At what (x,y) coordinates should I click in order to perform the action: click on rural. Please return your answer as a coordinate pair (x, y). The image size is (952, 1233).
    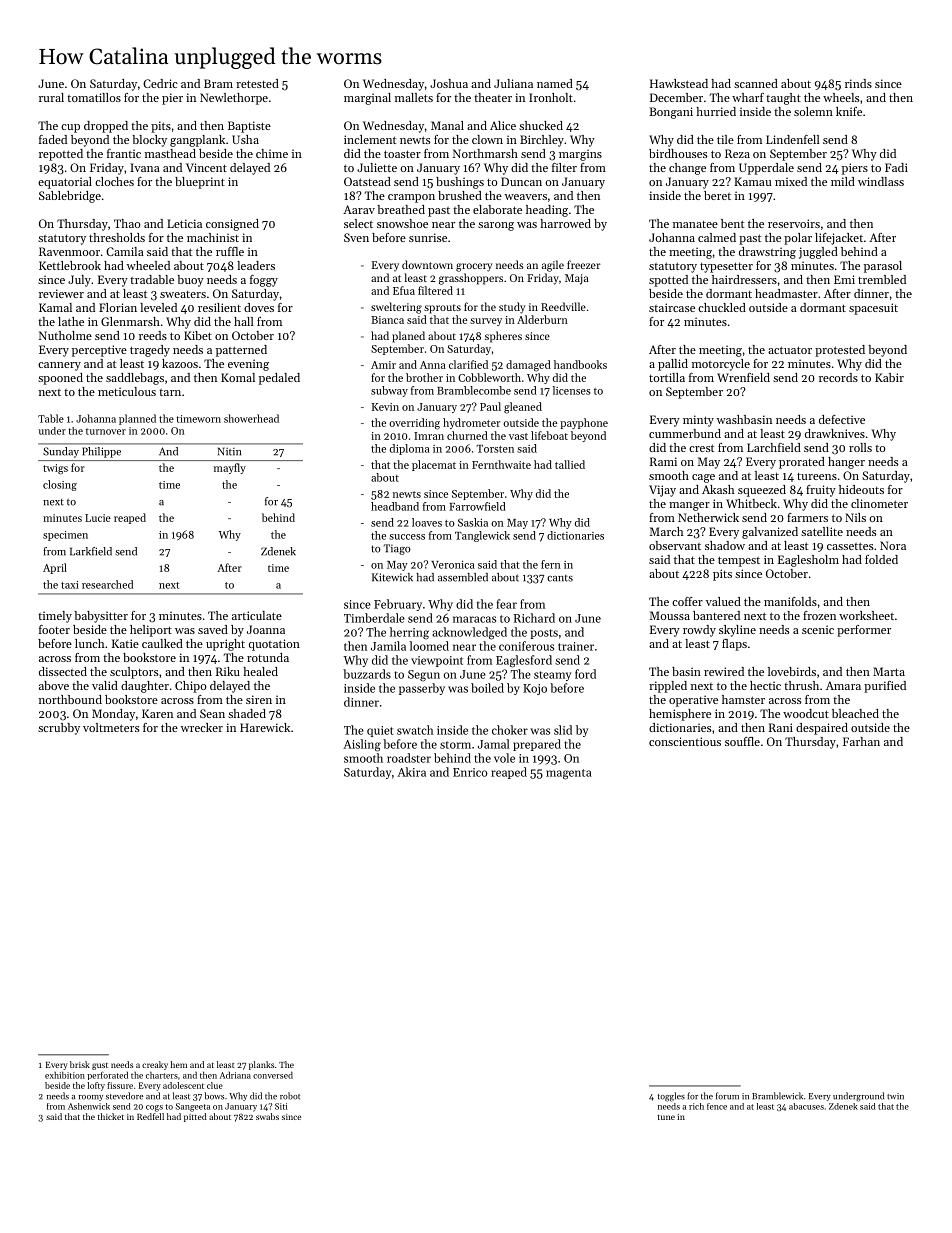
    Looking at the image, I should click on (51, 97).
